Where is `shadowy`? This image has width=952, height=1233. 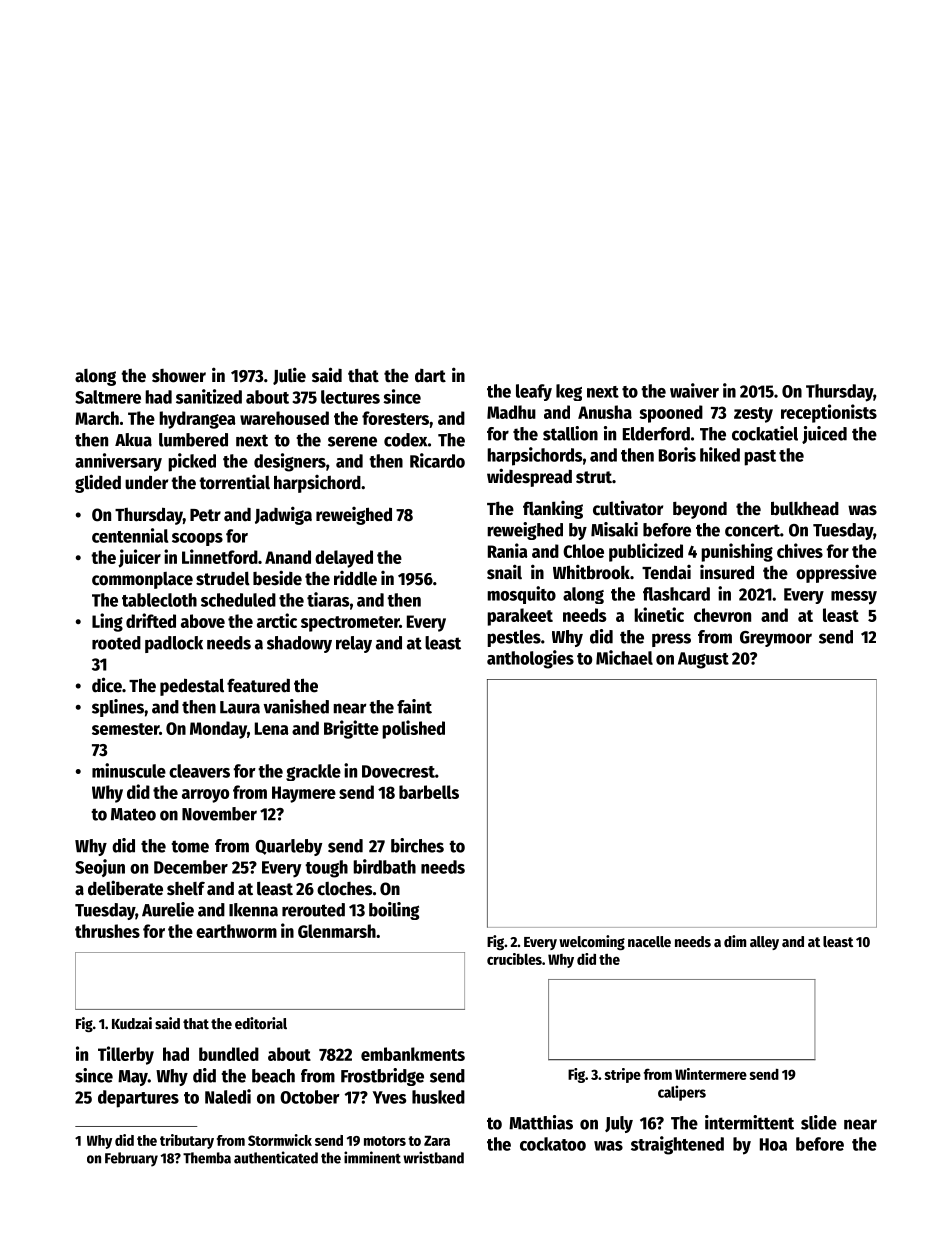 shadowy is located at coordinates (299, 644).
